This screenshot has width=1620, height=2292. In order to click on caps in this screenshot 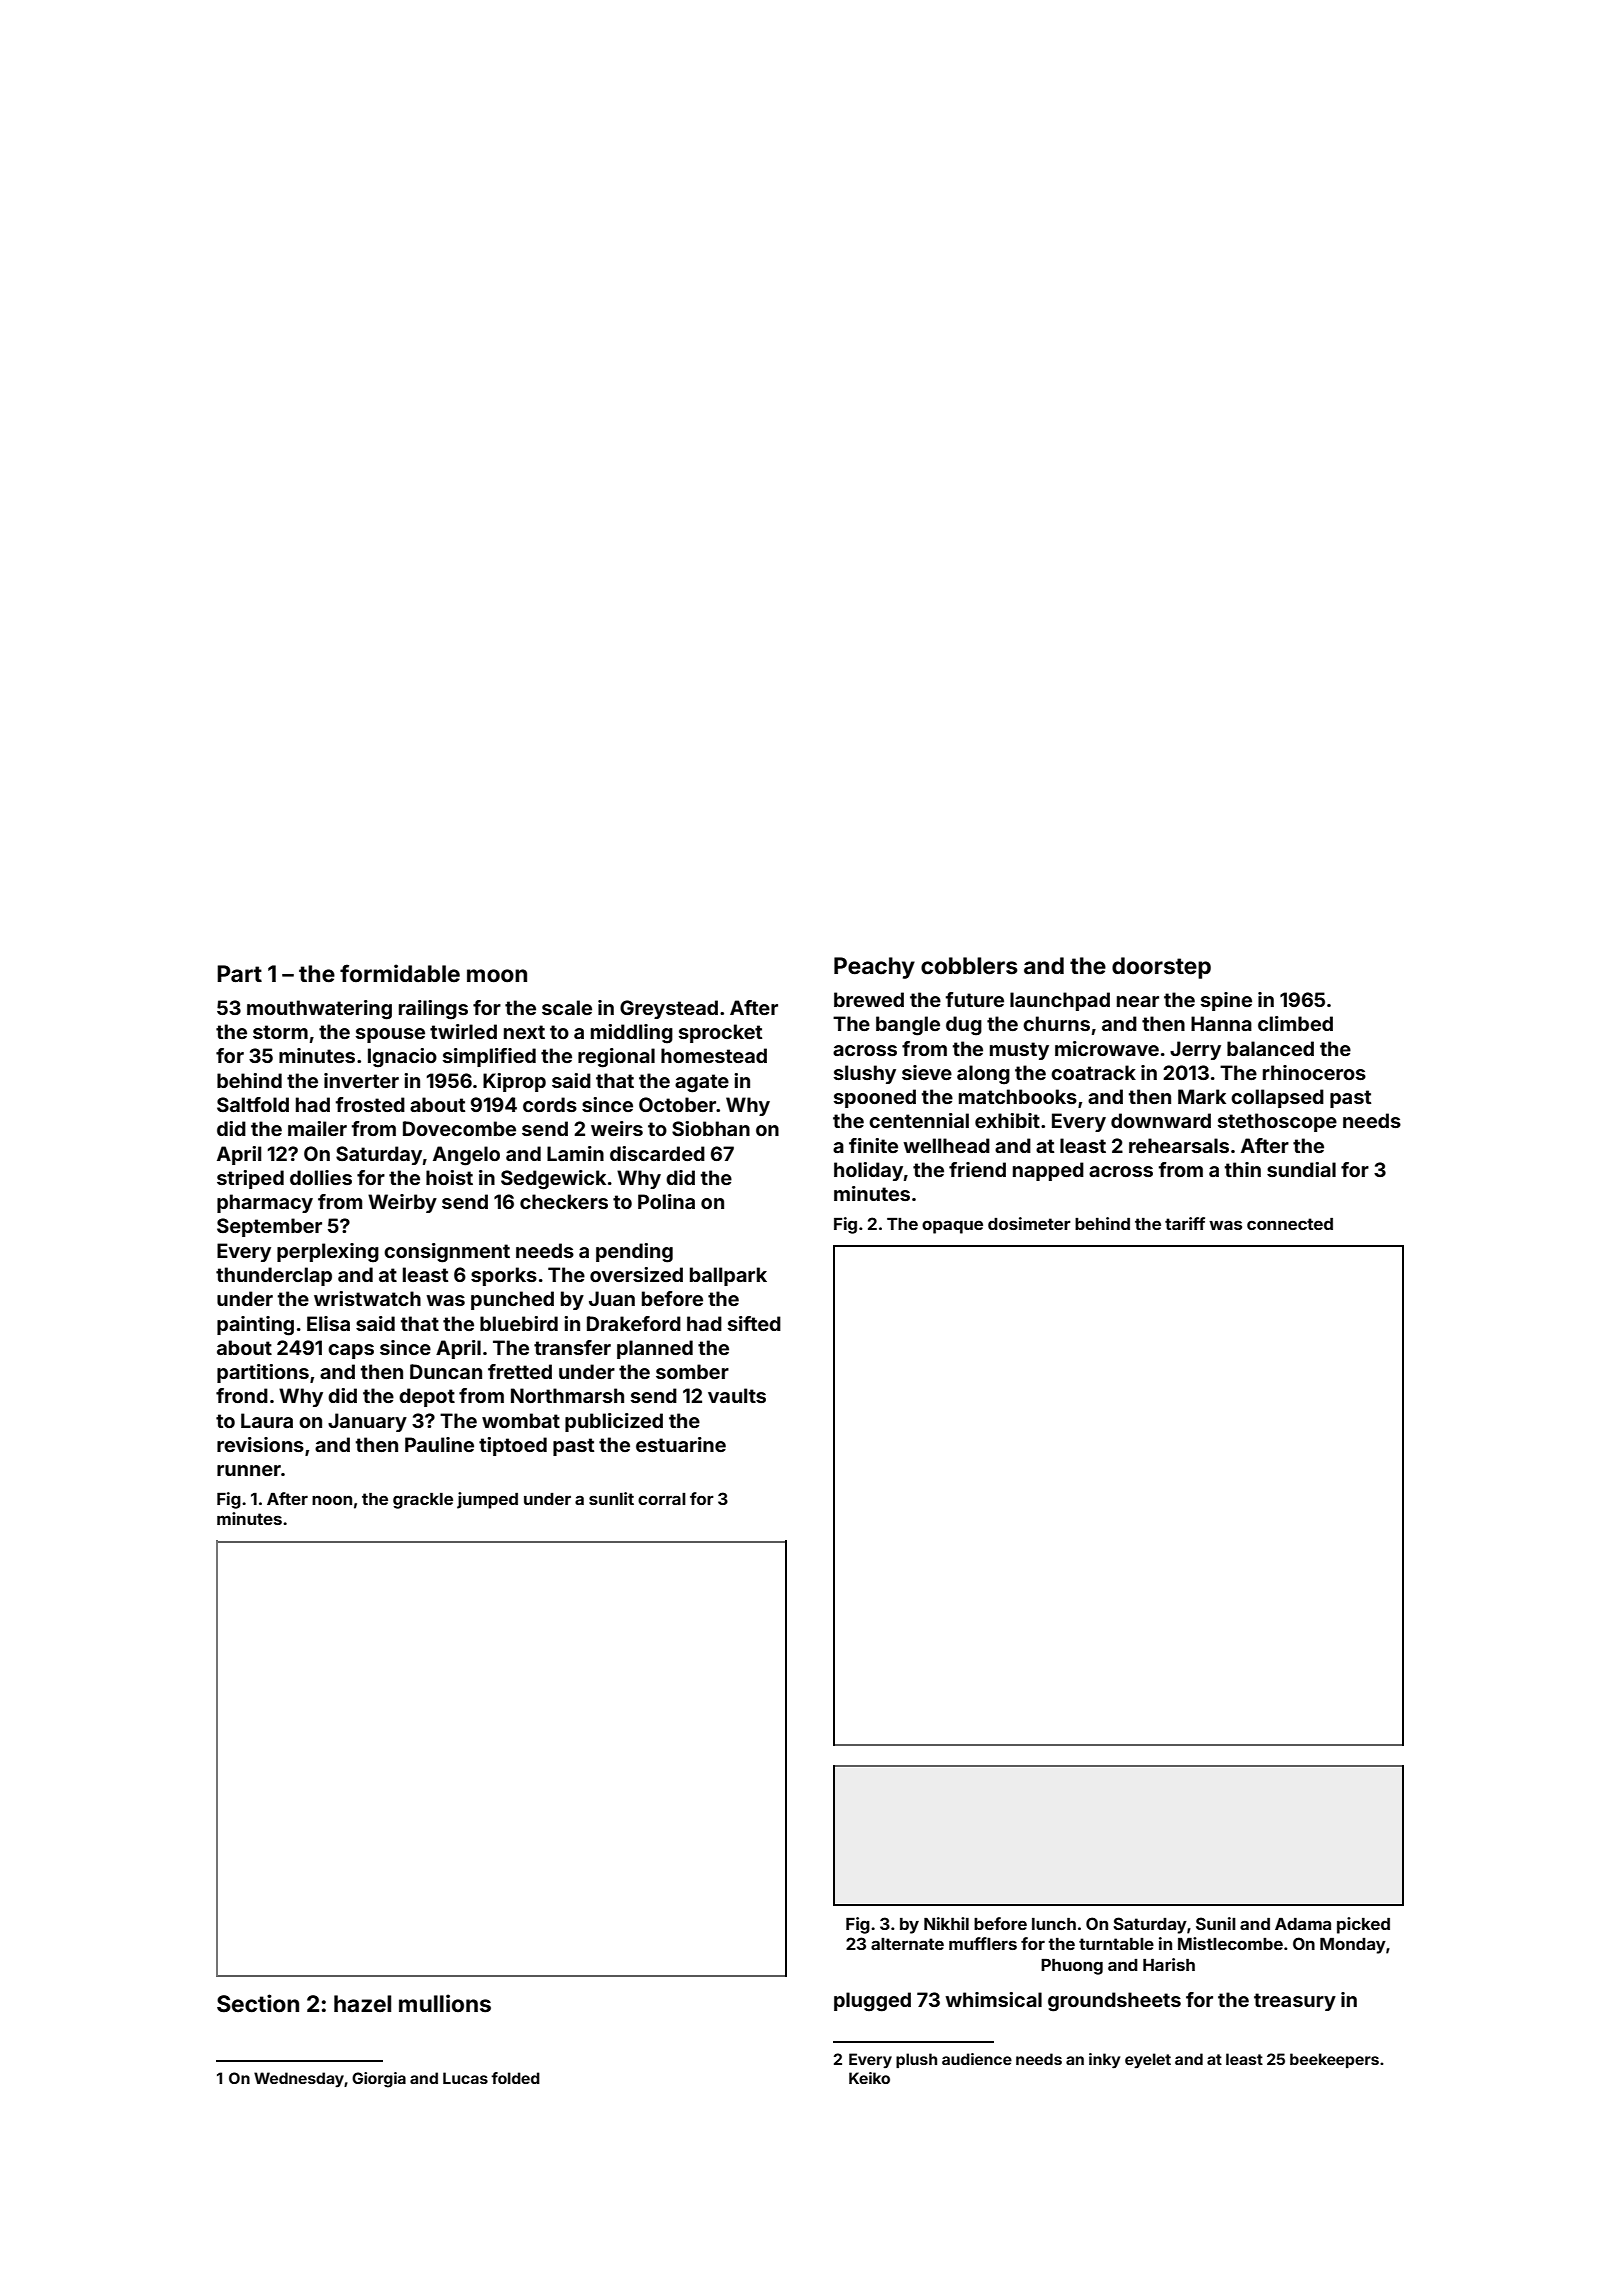, I will do `click(351, 1351)`.
